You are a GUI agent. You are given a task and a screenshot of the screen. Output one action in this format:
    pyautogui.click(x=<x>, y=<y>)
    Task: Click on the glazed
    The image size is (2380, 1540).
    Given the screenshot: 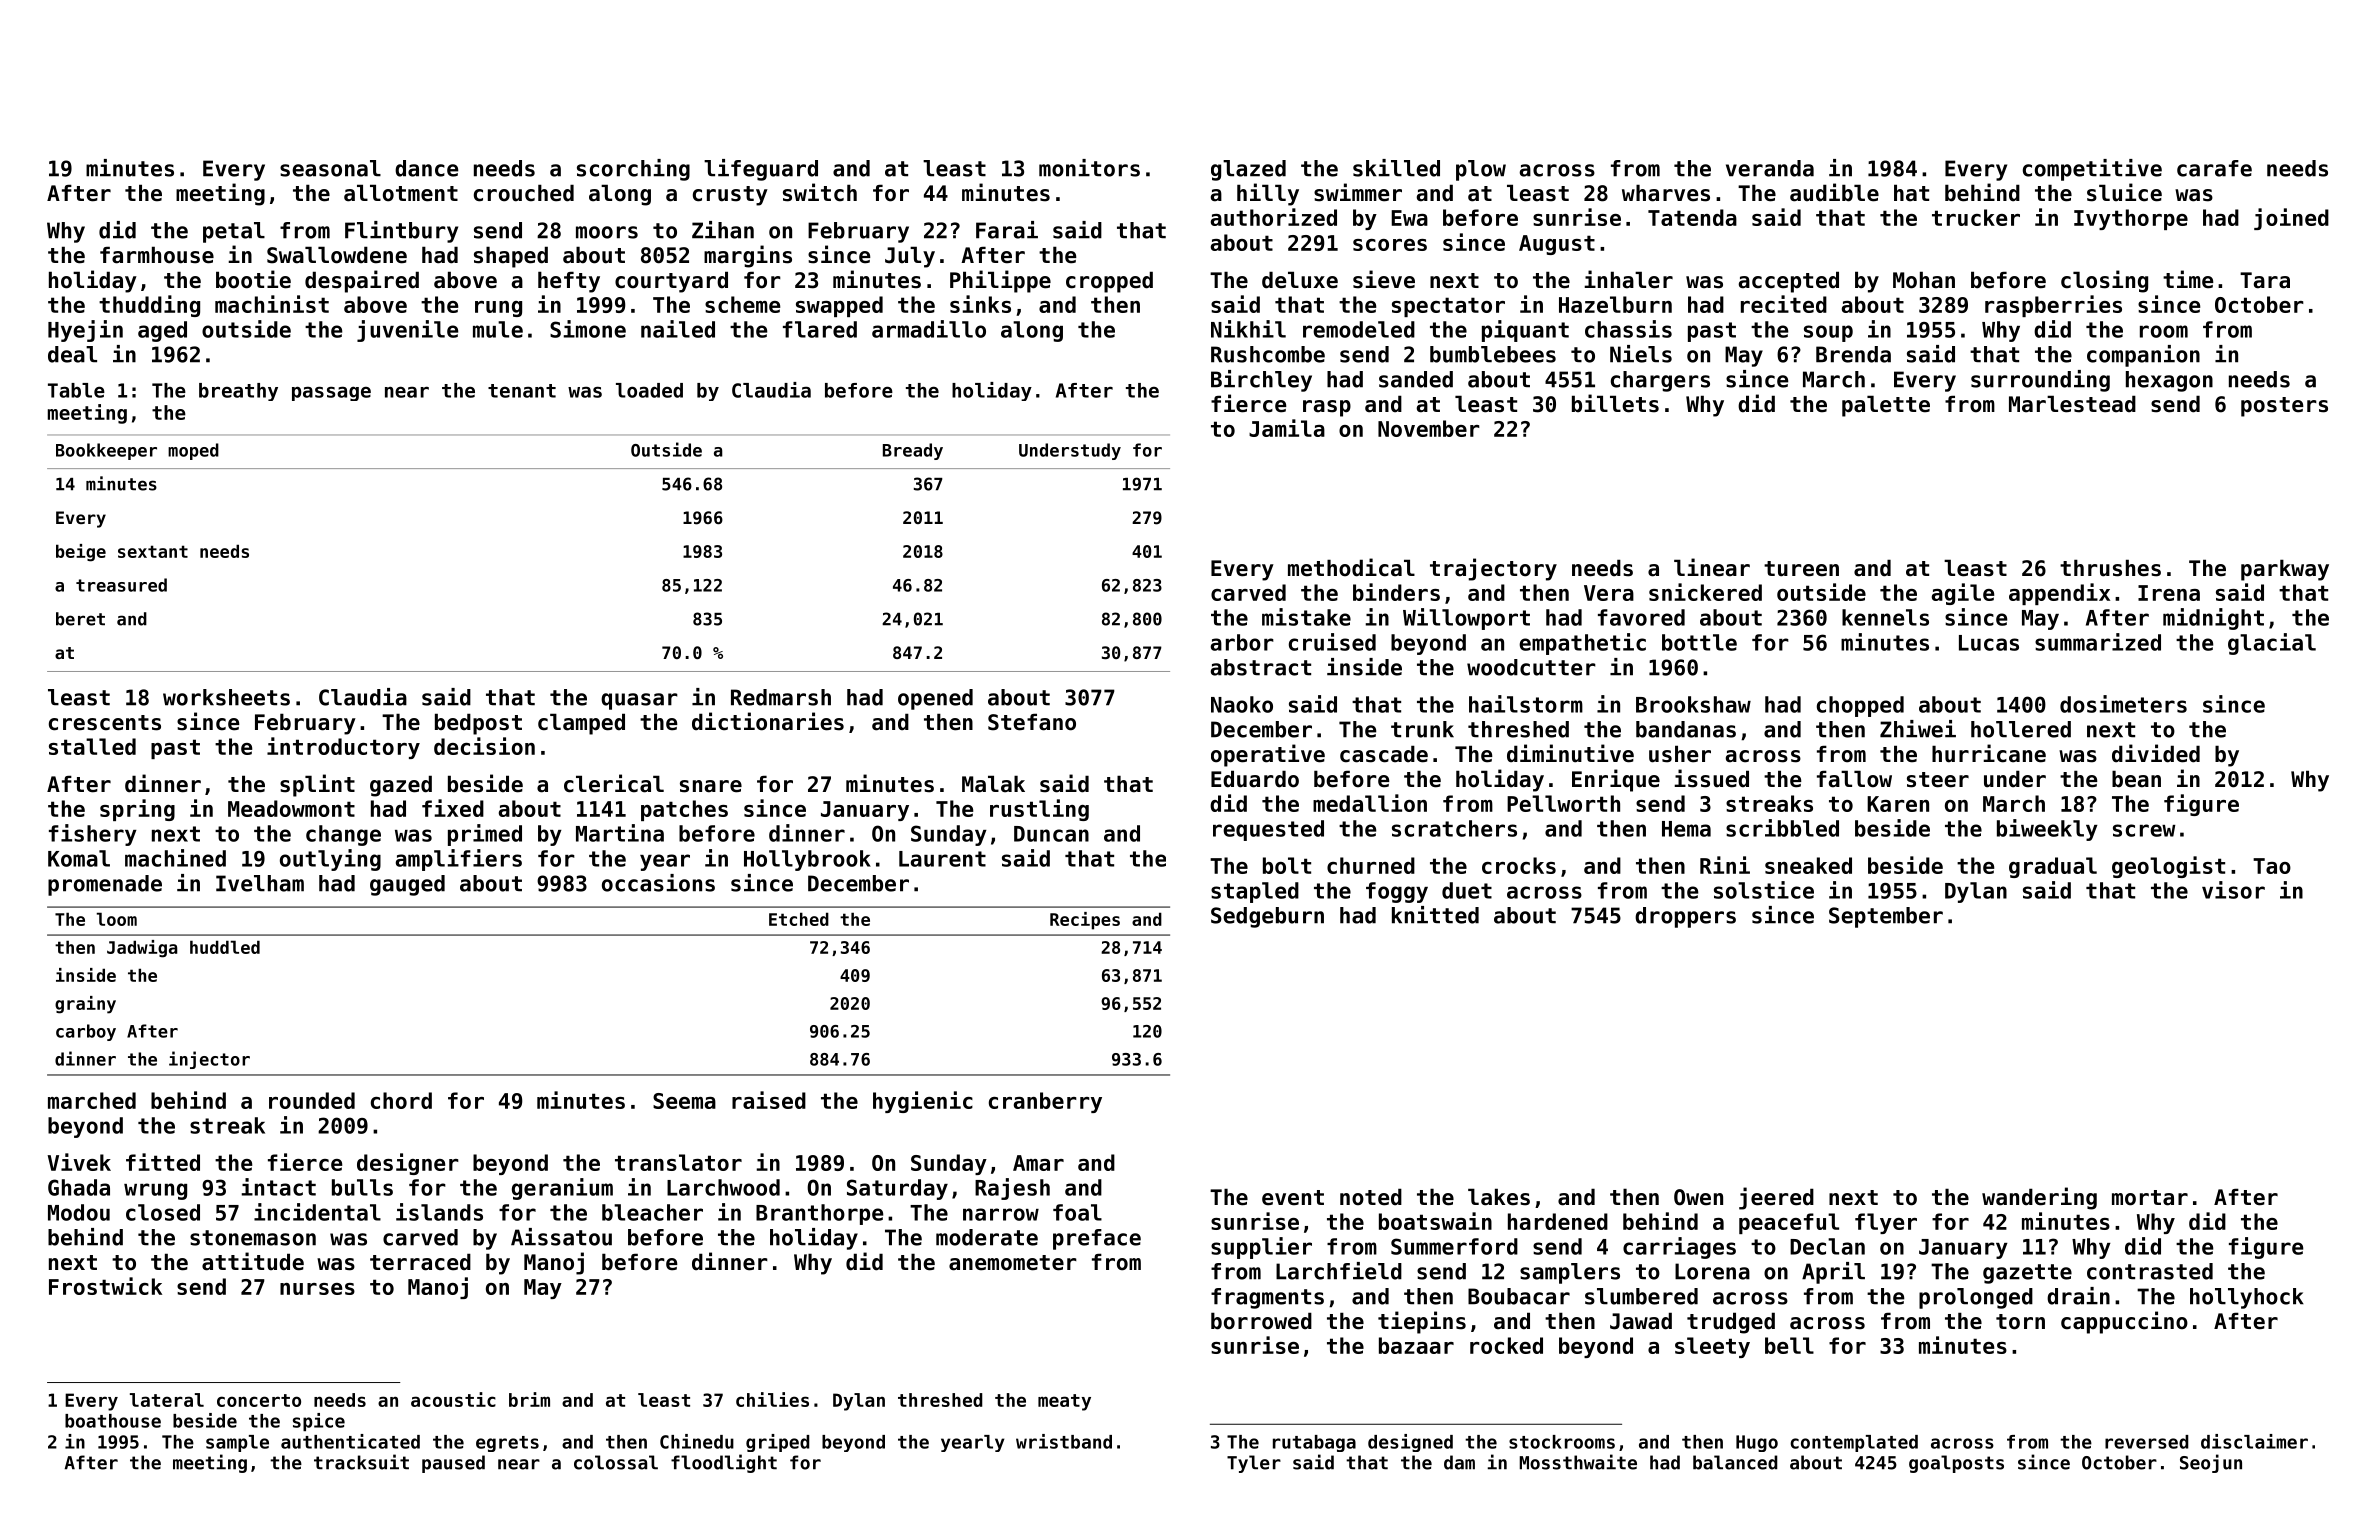 What is the action you would take?
    pyautogui.click(x=1248, y=170)
